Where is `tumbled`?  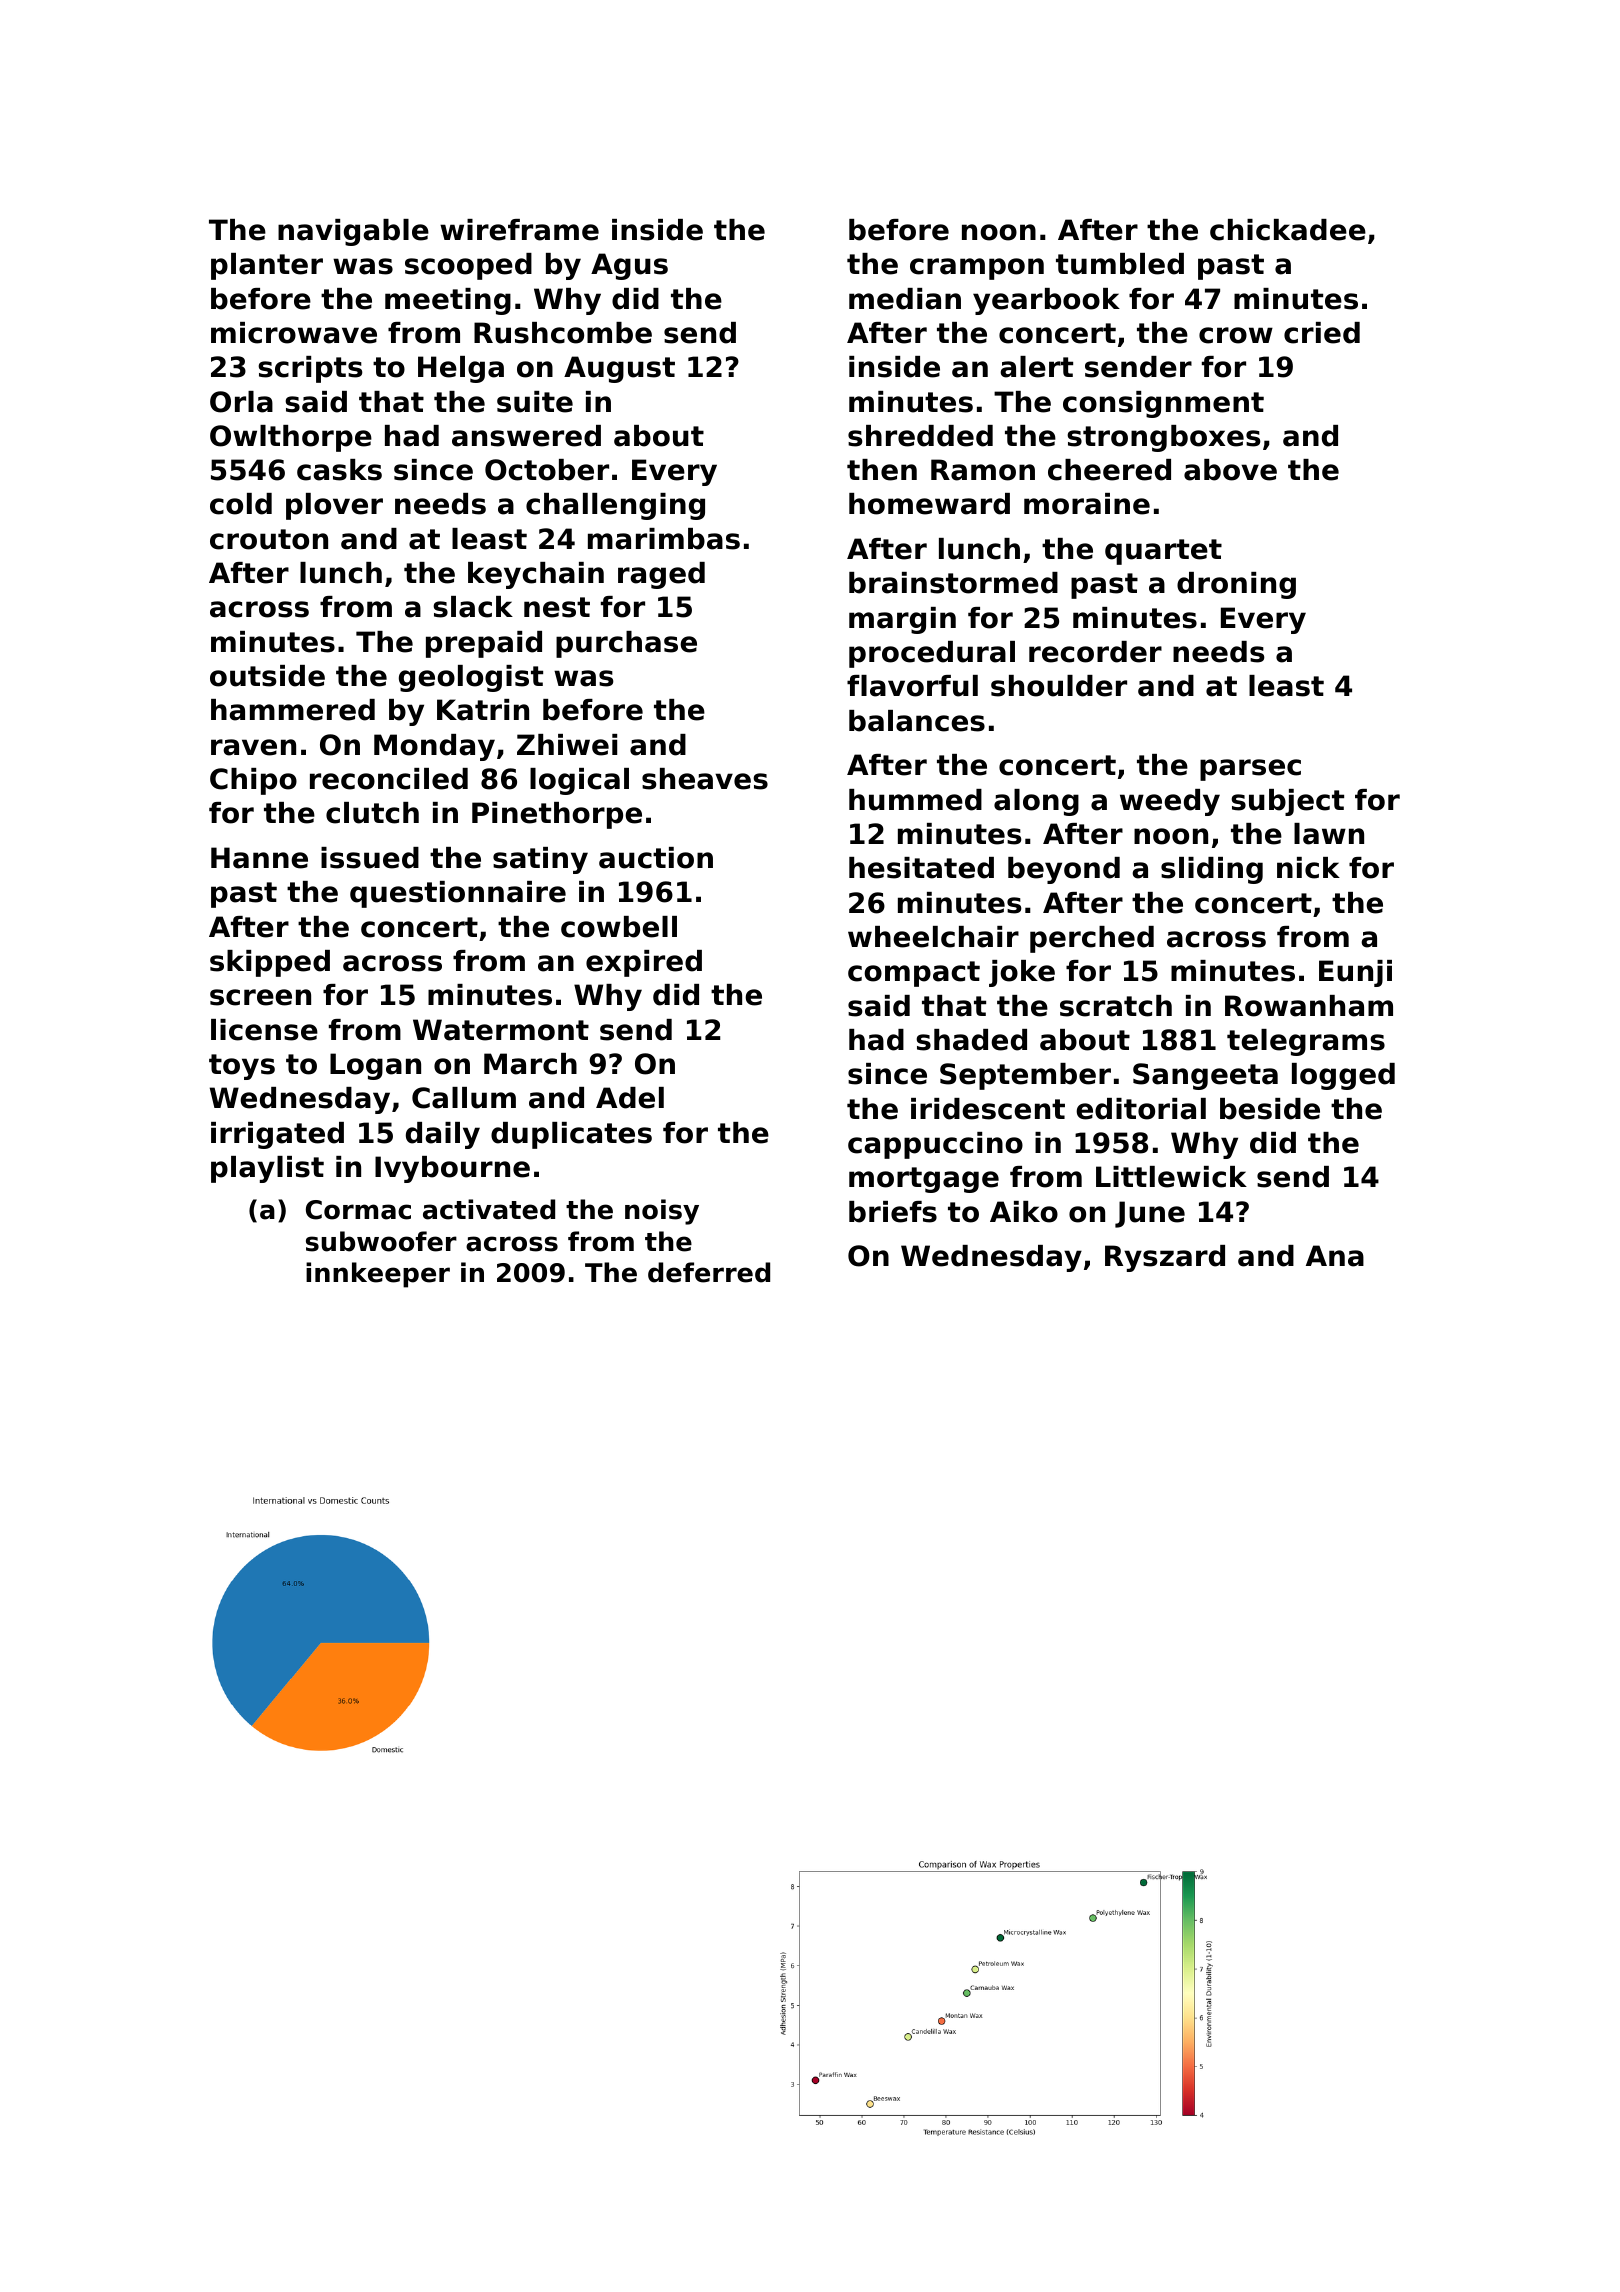 tumbled is located at coordinates (1120, 264).
